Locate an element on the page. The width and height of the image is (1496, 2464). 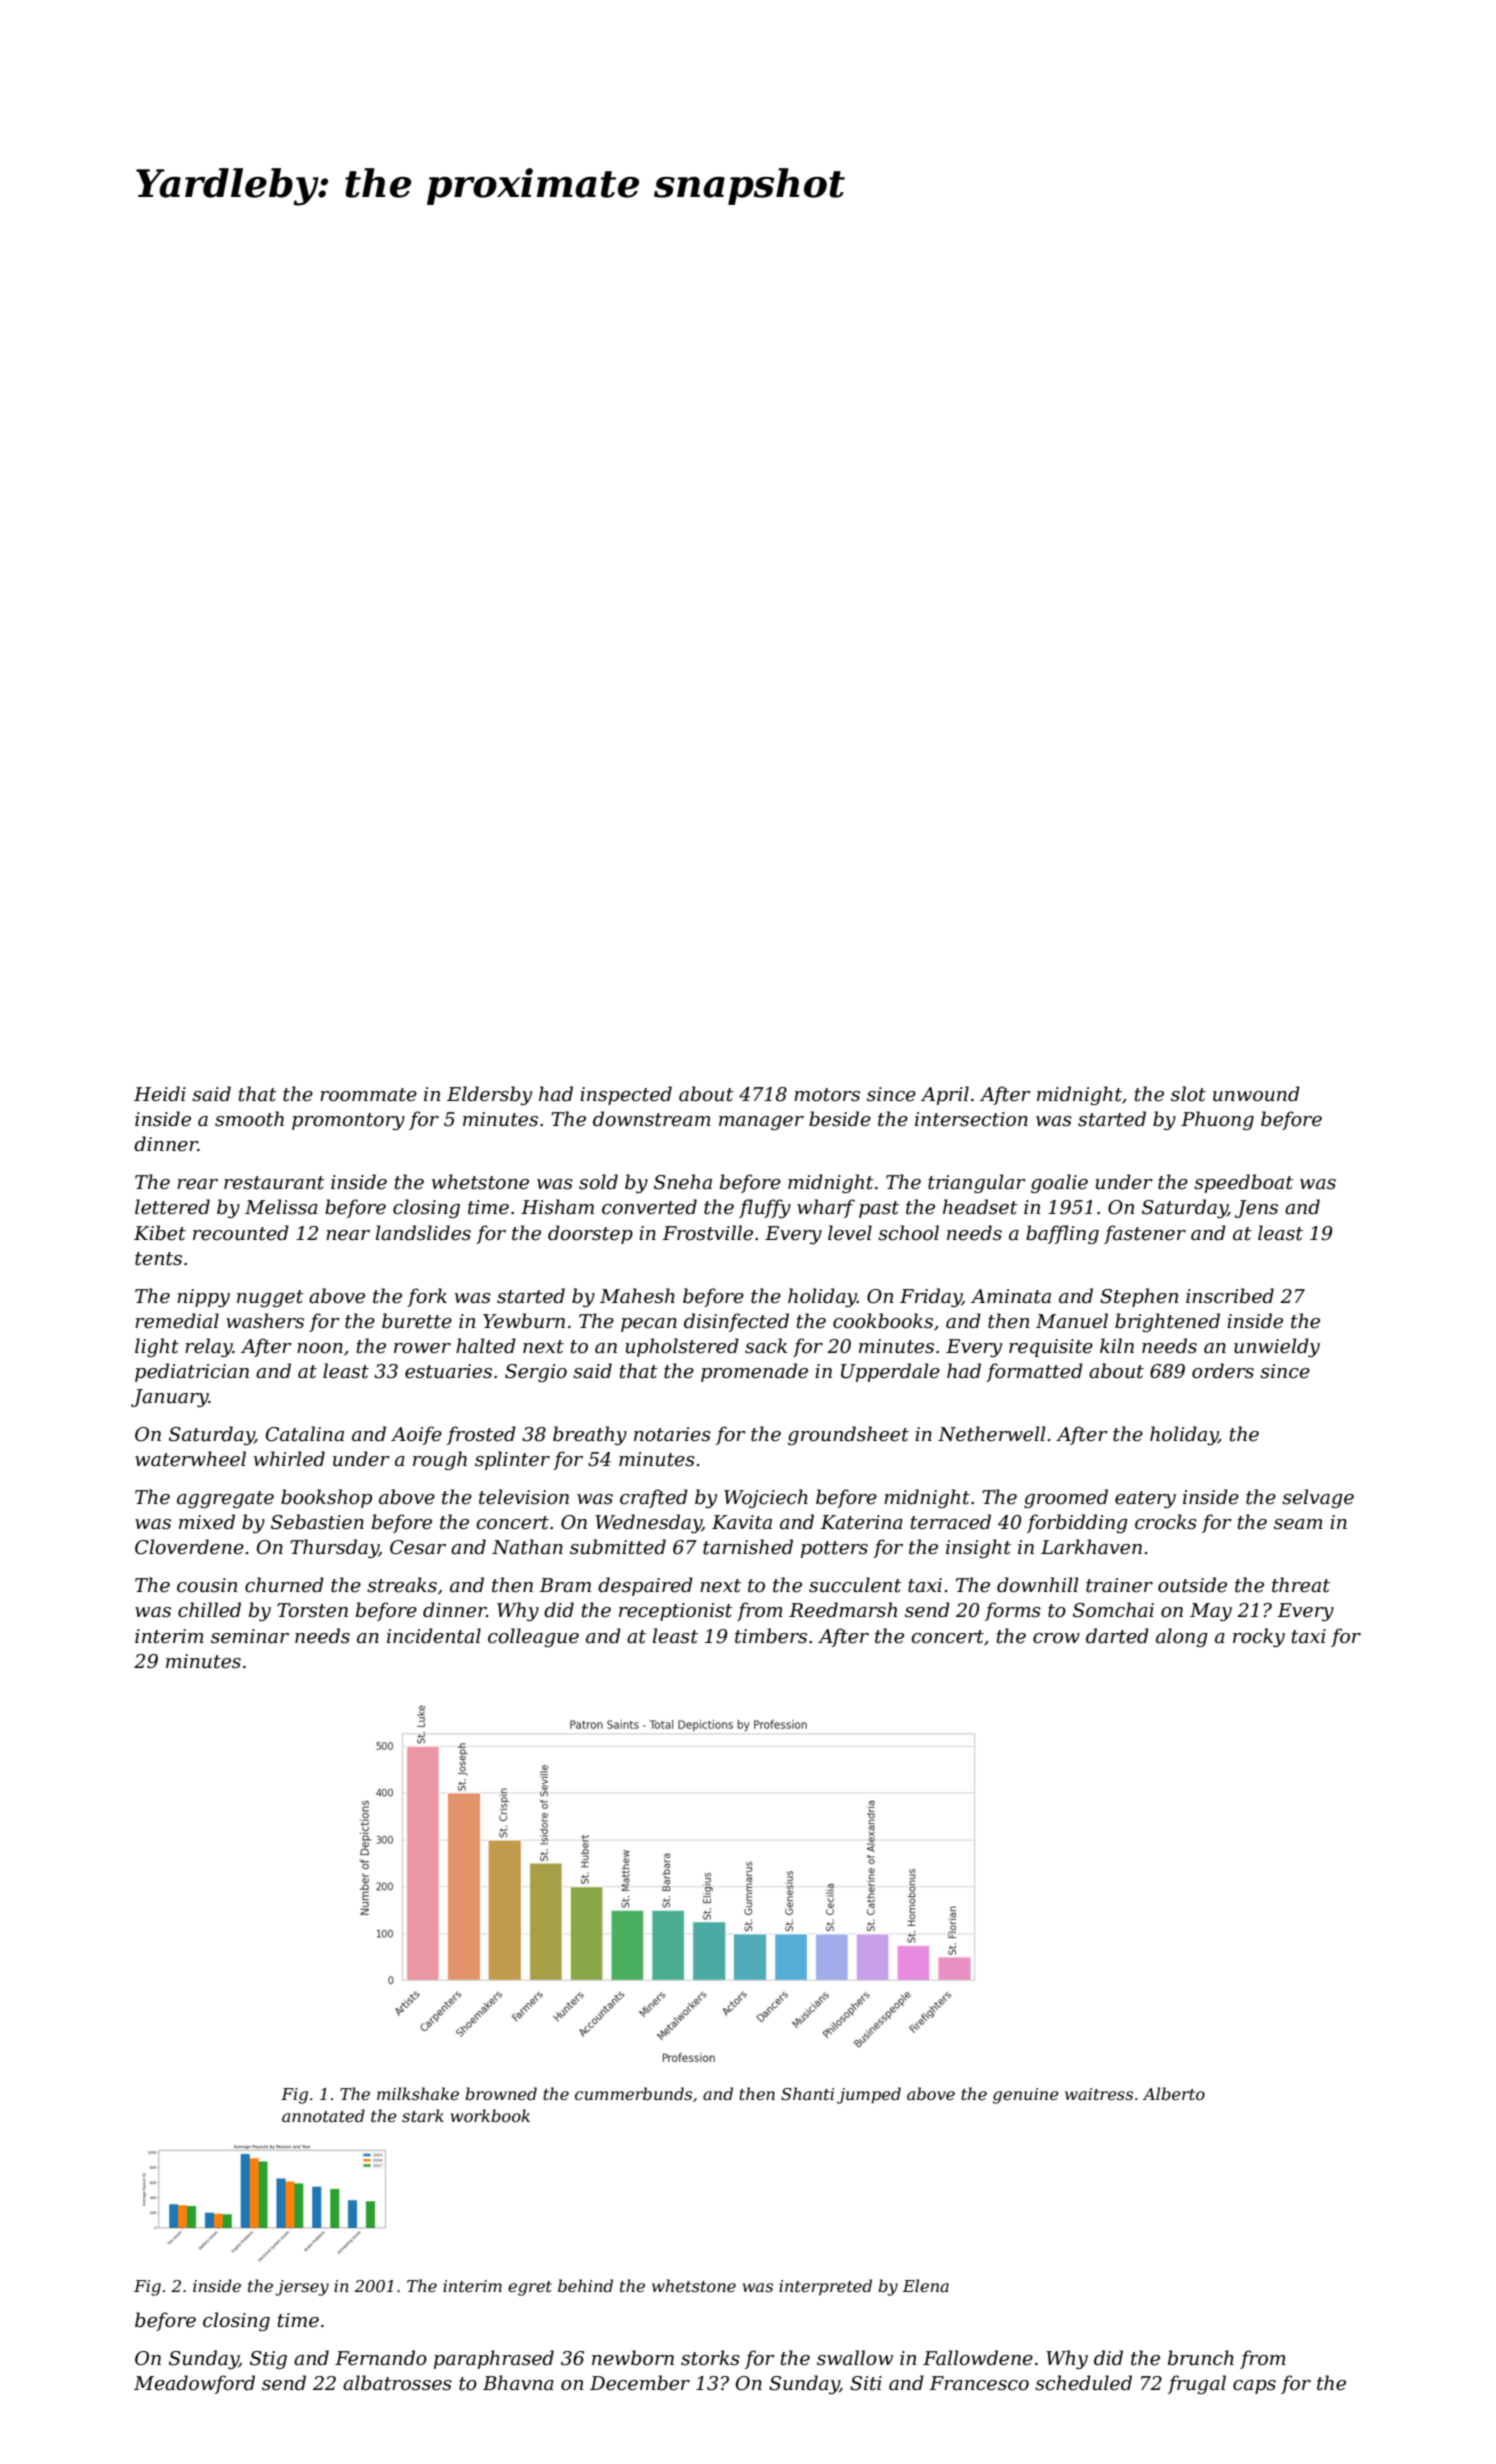
waitress is located at coordinates (1099, 2094).
